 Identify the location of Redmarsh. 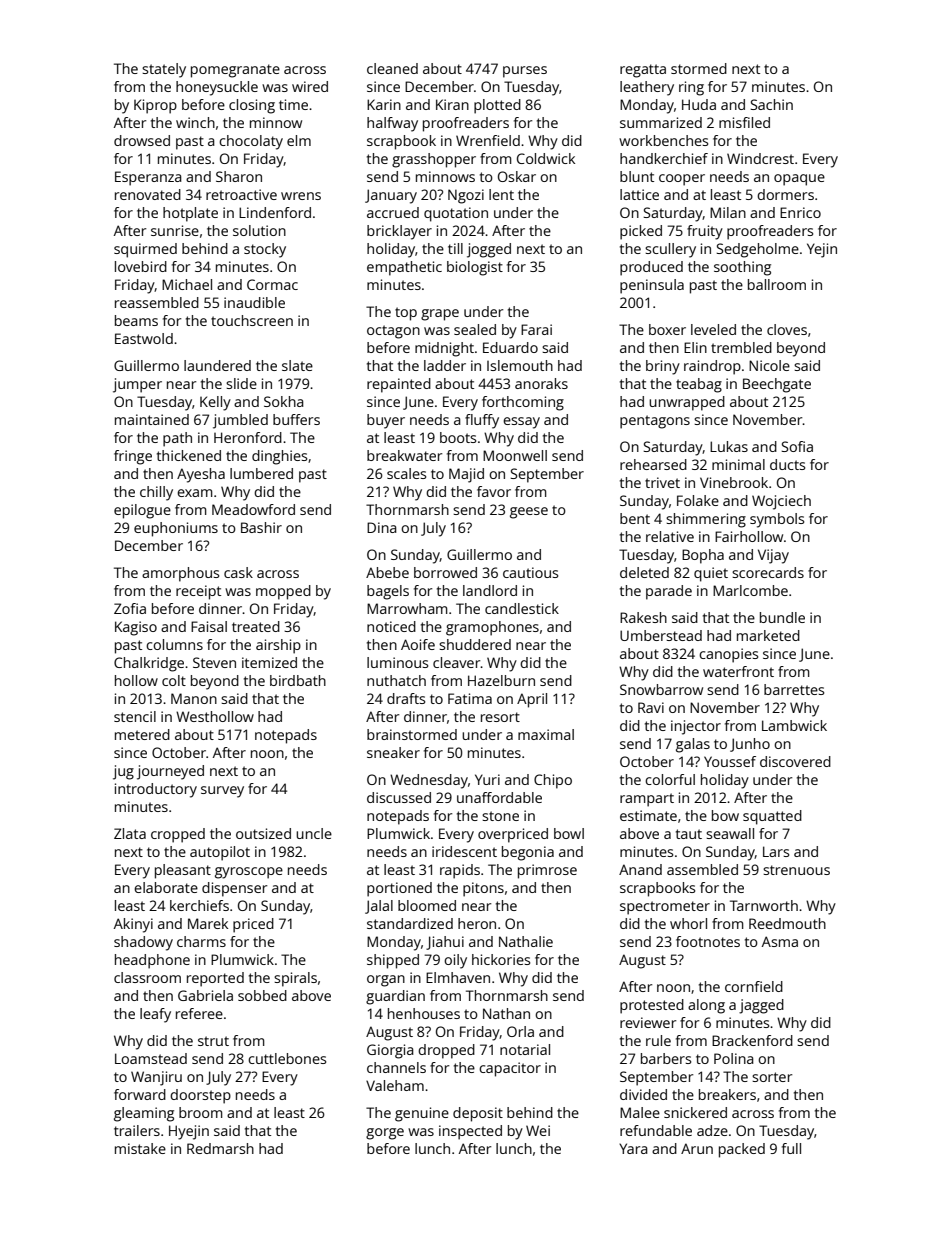
(220, 1148).
